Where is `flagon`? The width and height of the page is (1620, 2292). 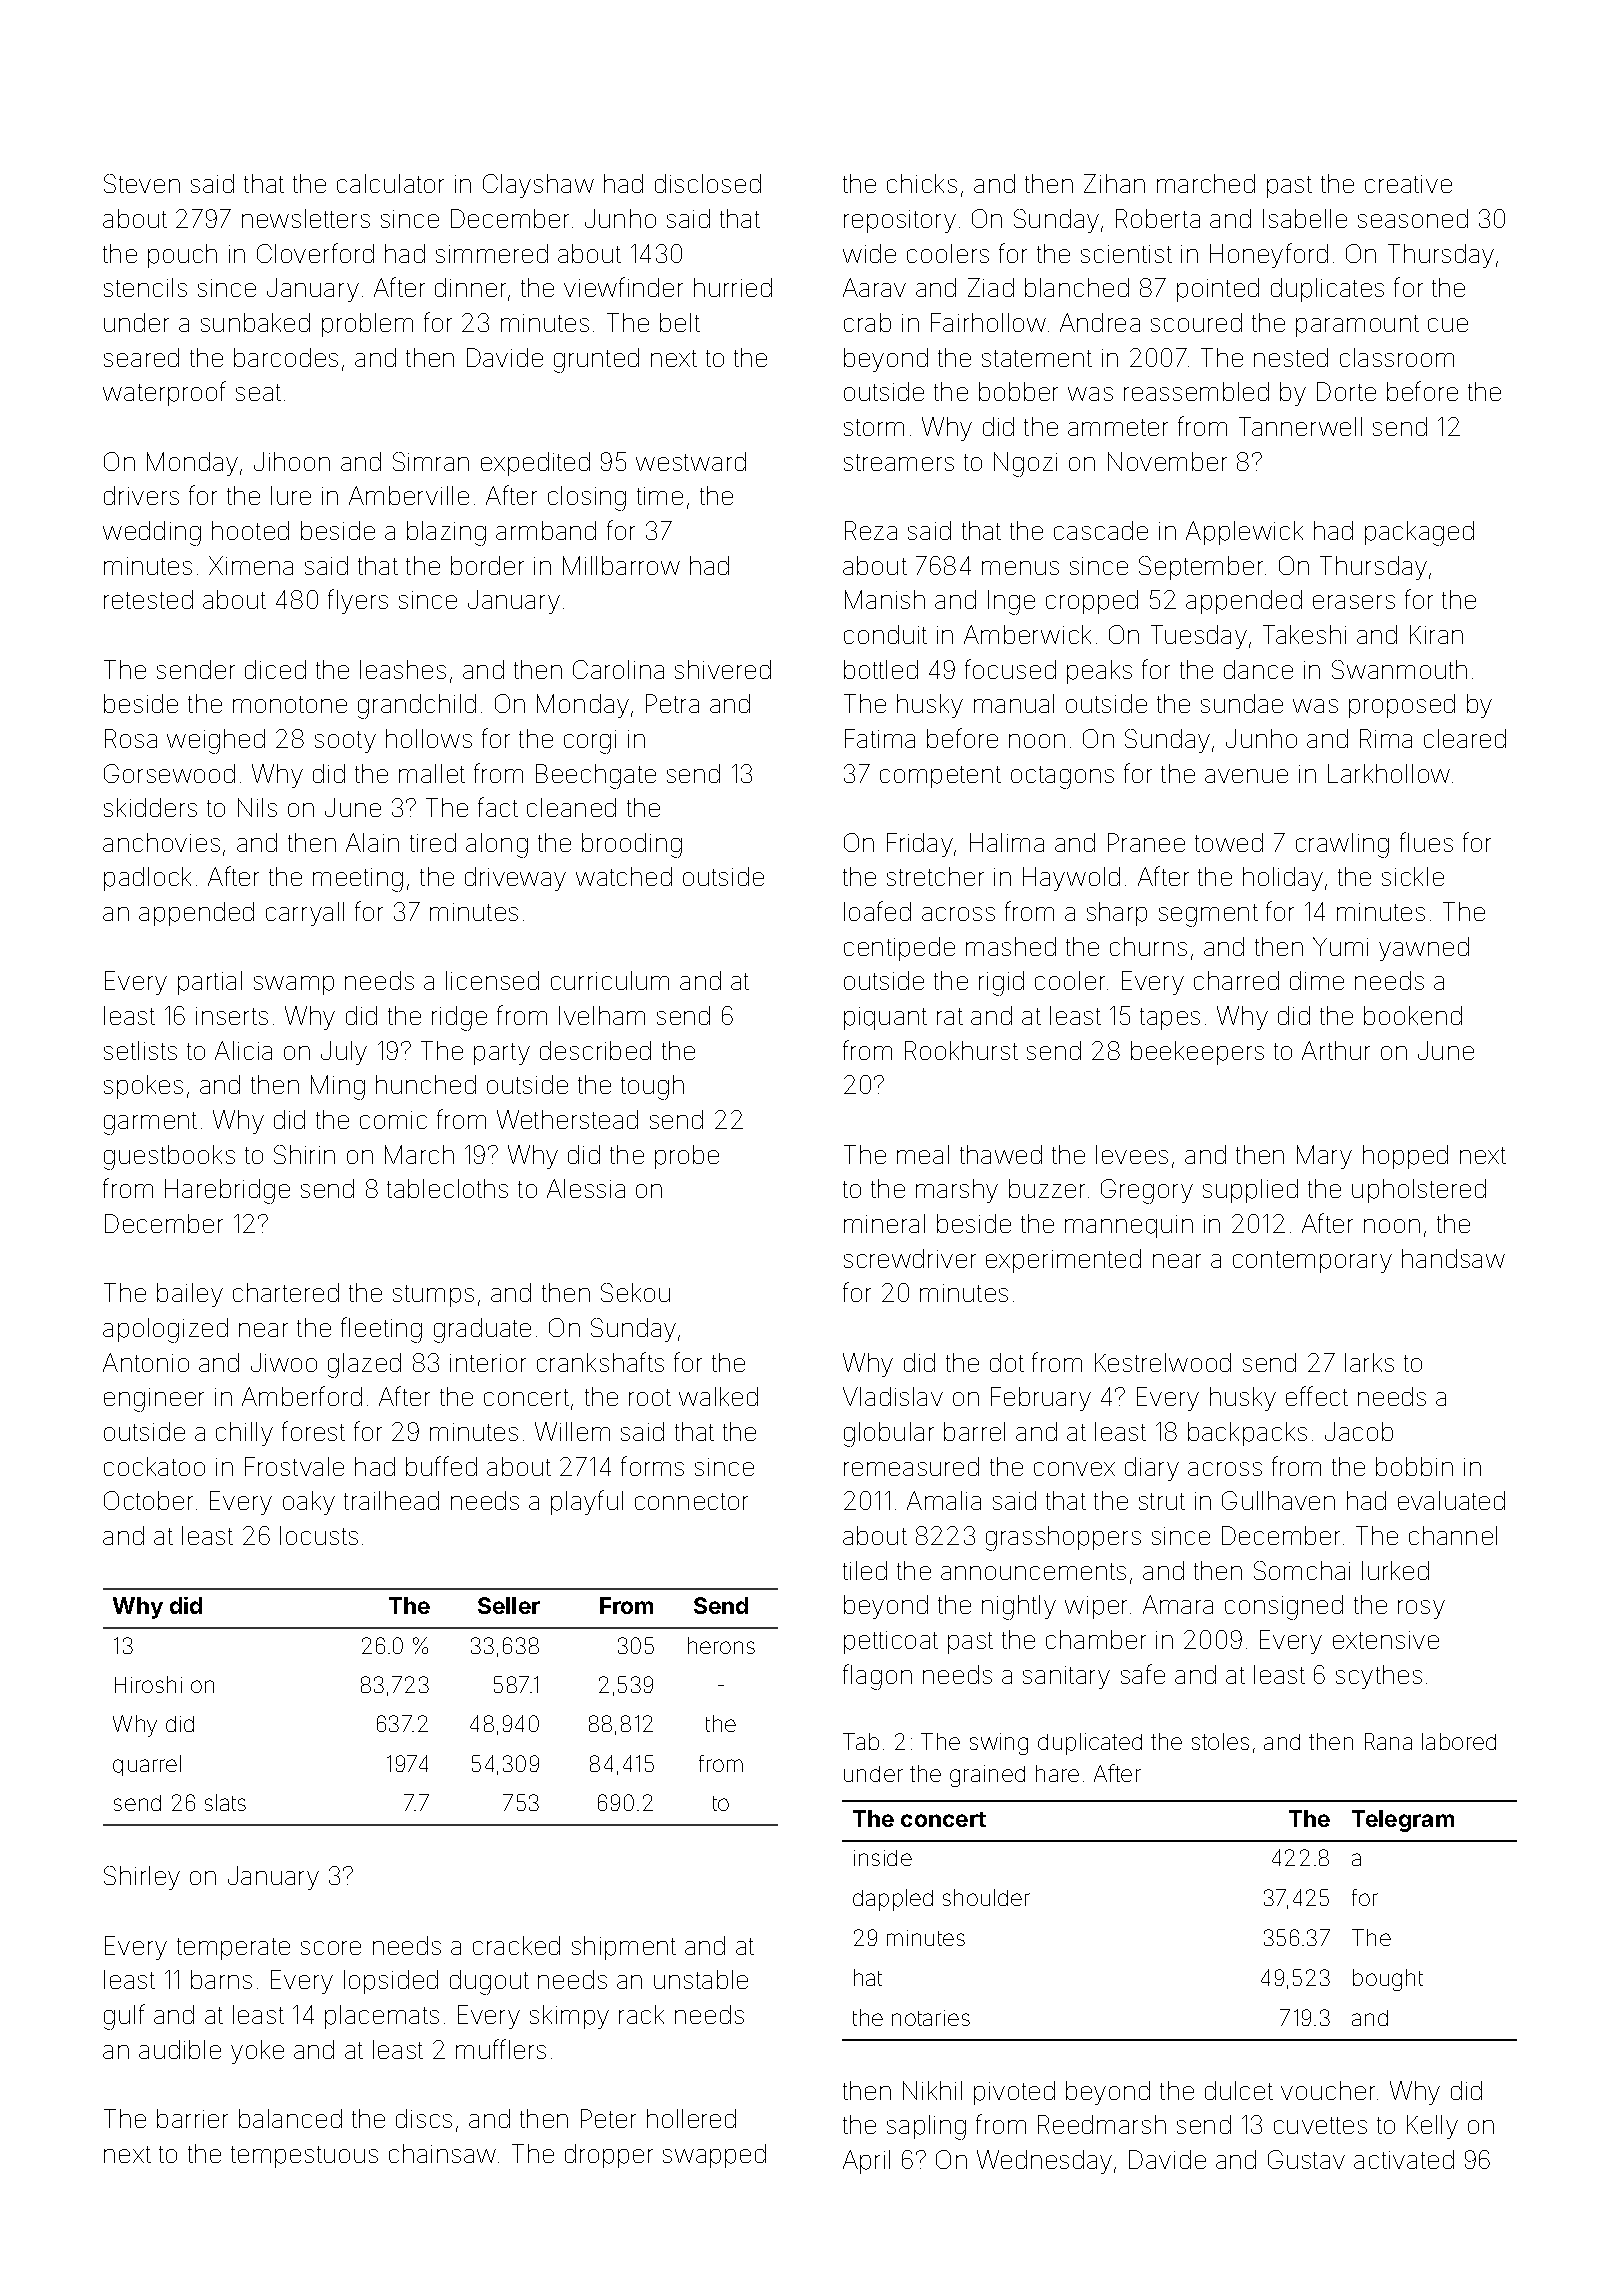
flagon is located at coordinates (877, 1677).
